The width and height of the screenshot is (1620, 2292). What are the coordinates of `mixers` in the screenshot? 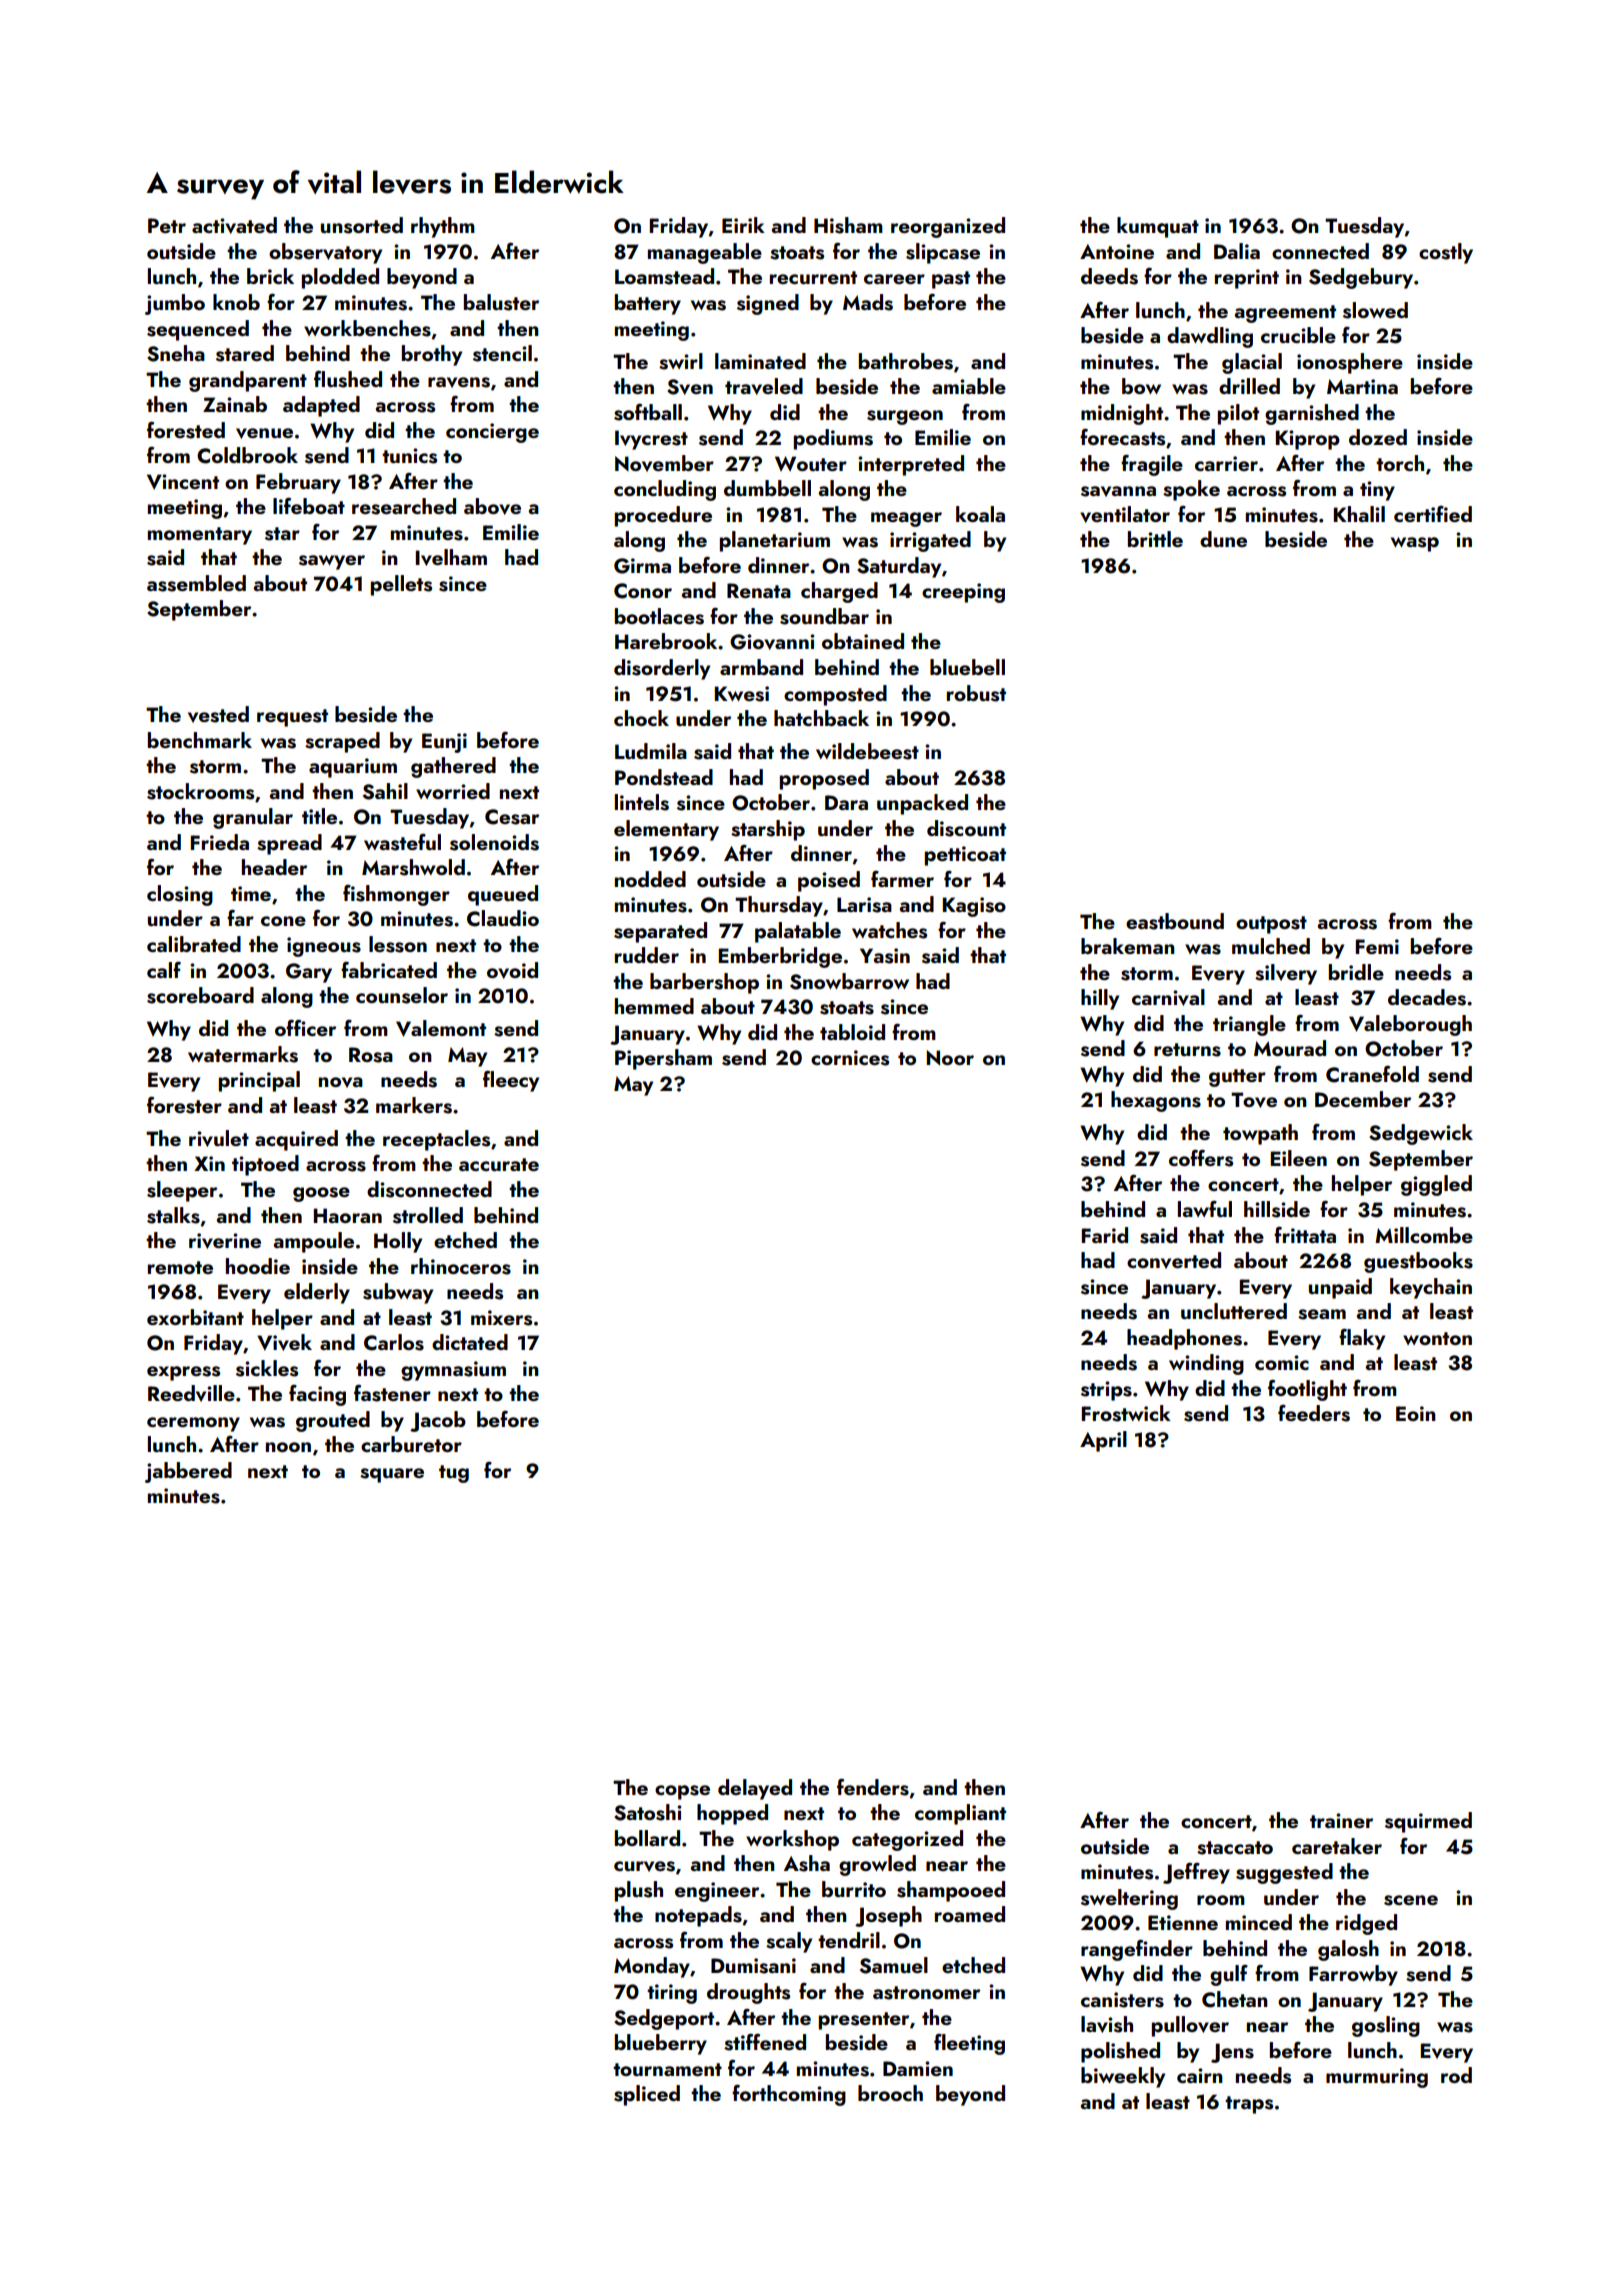 It's located at (501, 1318).
